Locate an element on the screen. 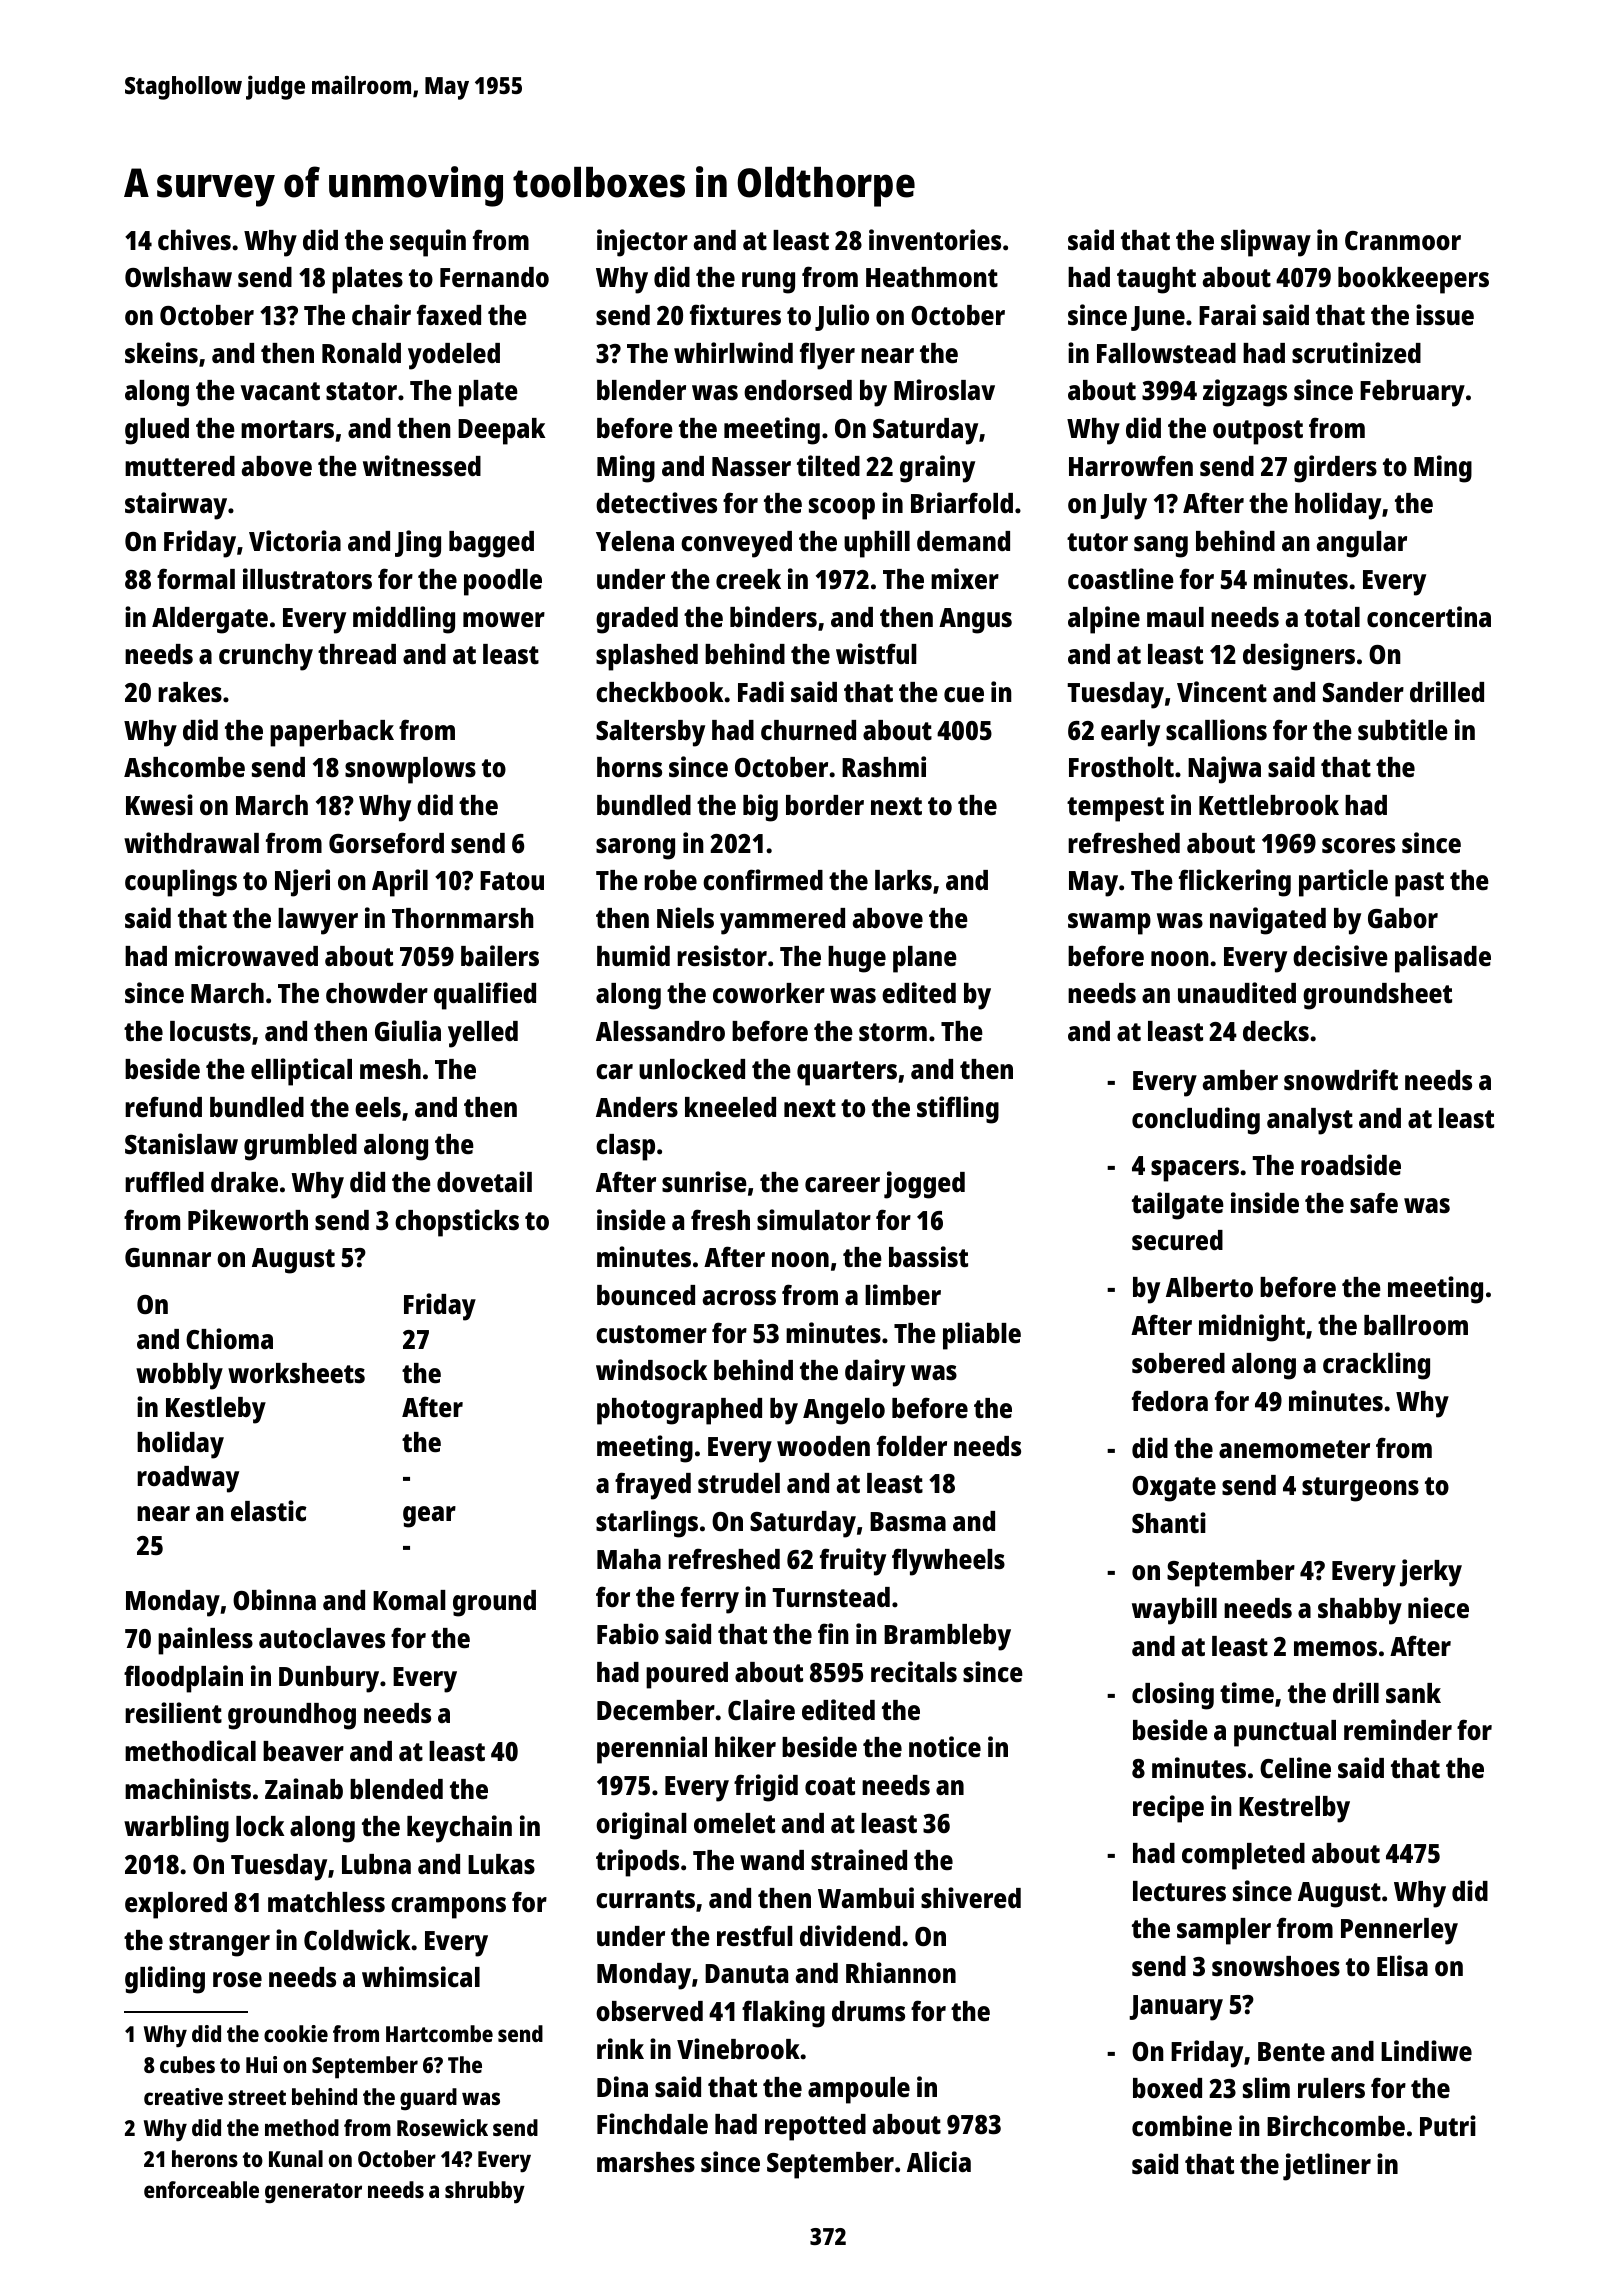 The width and height of the screenshot is (1620, 2292). creek is located at coordinates (748, 579).
